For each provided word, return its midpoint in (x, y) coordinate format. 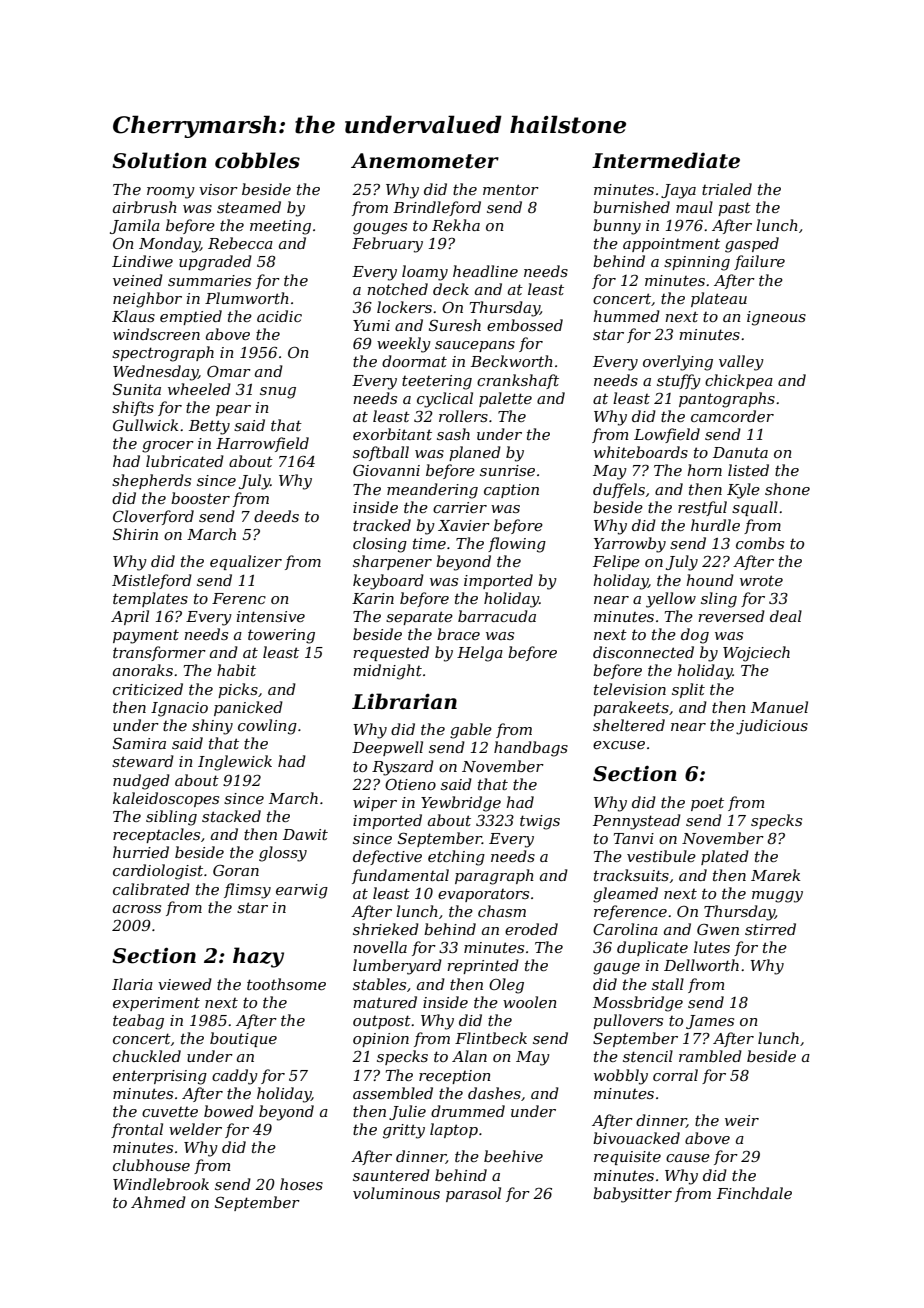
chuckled (147, 1056)
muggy (777, 897)
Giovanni (386, 470)
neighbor (147, 300)
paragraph (494, 877)
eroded (531, 929)
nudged (141, 782)
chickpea (739, 381)
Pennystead (637, 822)
